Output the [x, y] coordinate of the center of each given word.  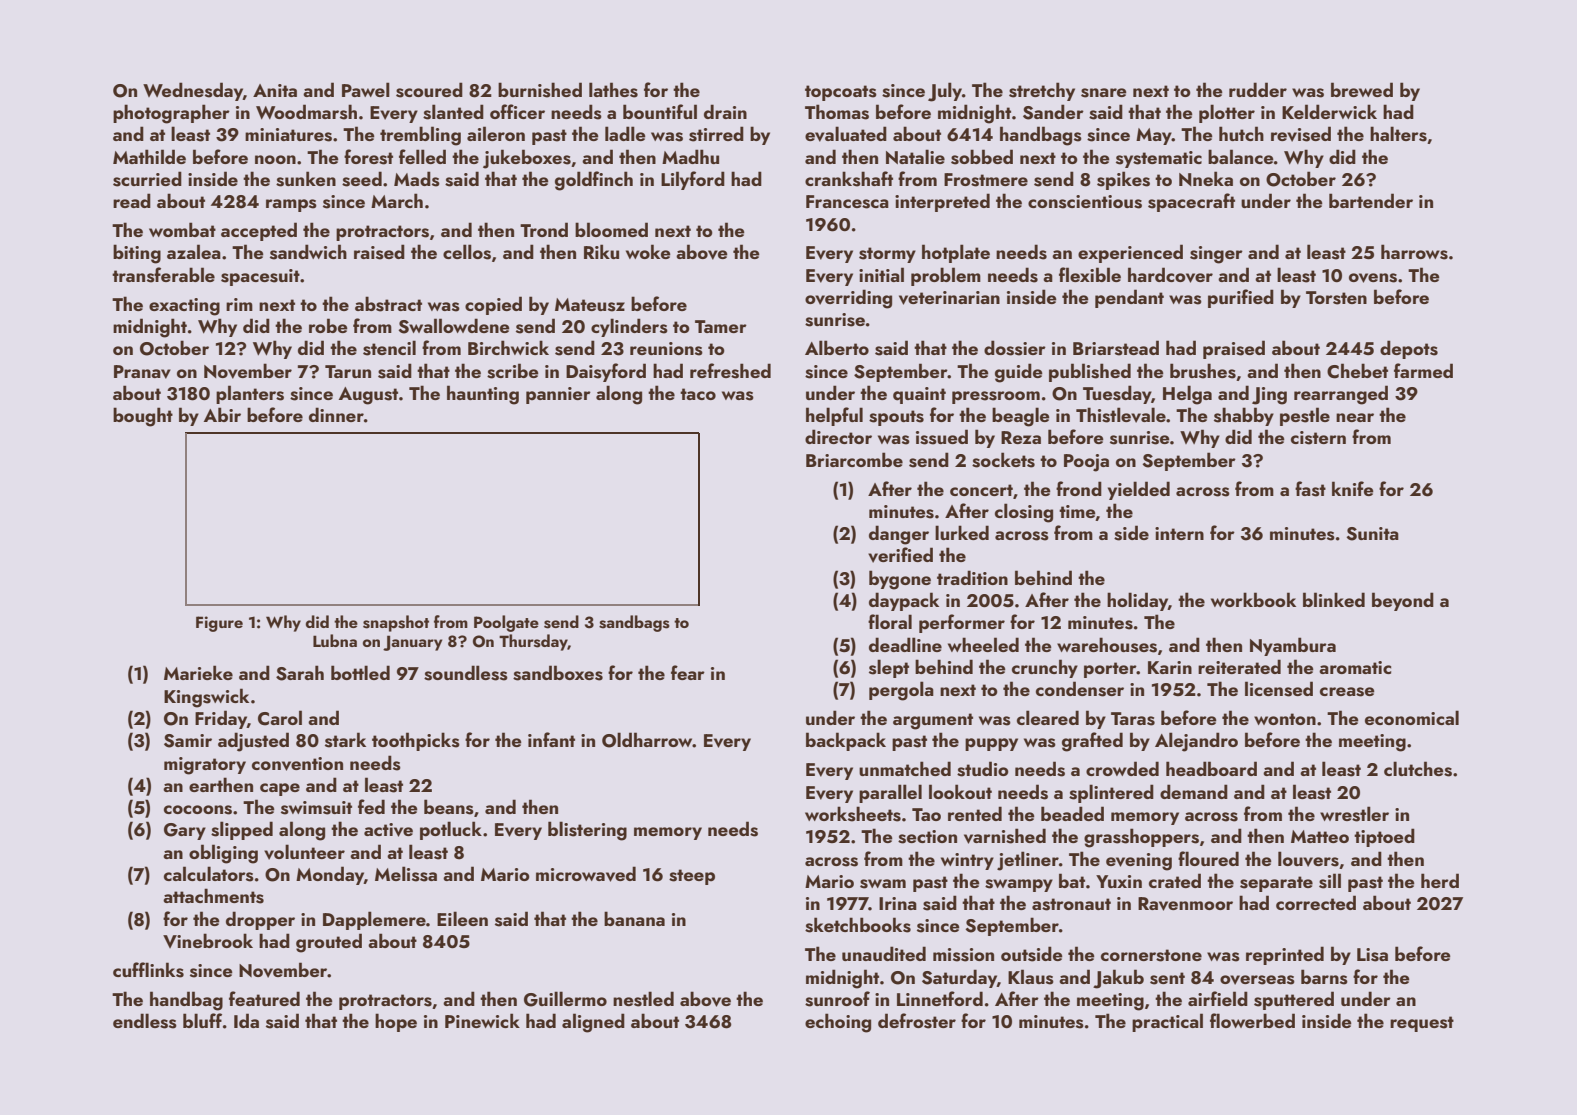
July [945, 92]
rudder [1258, 89]
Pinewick [482, 1020]
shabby [1244, 416]
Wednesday [193, 91]
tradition [972, 577]
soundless [466, 673]
